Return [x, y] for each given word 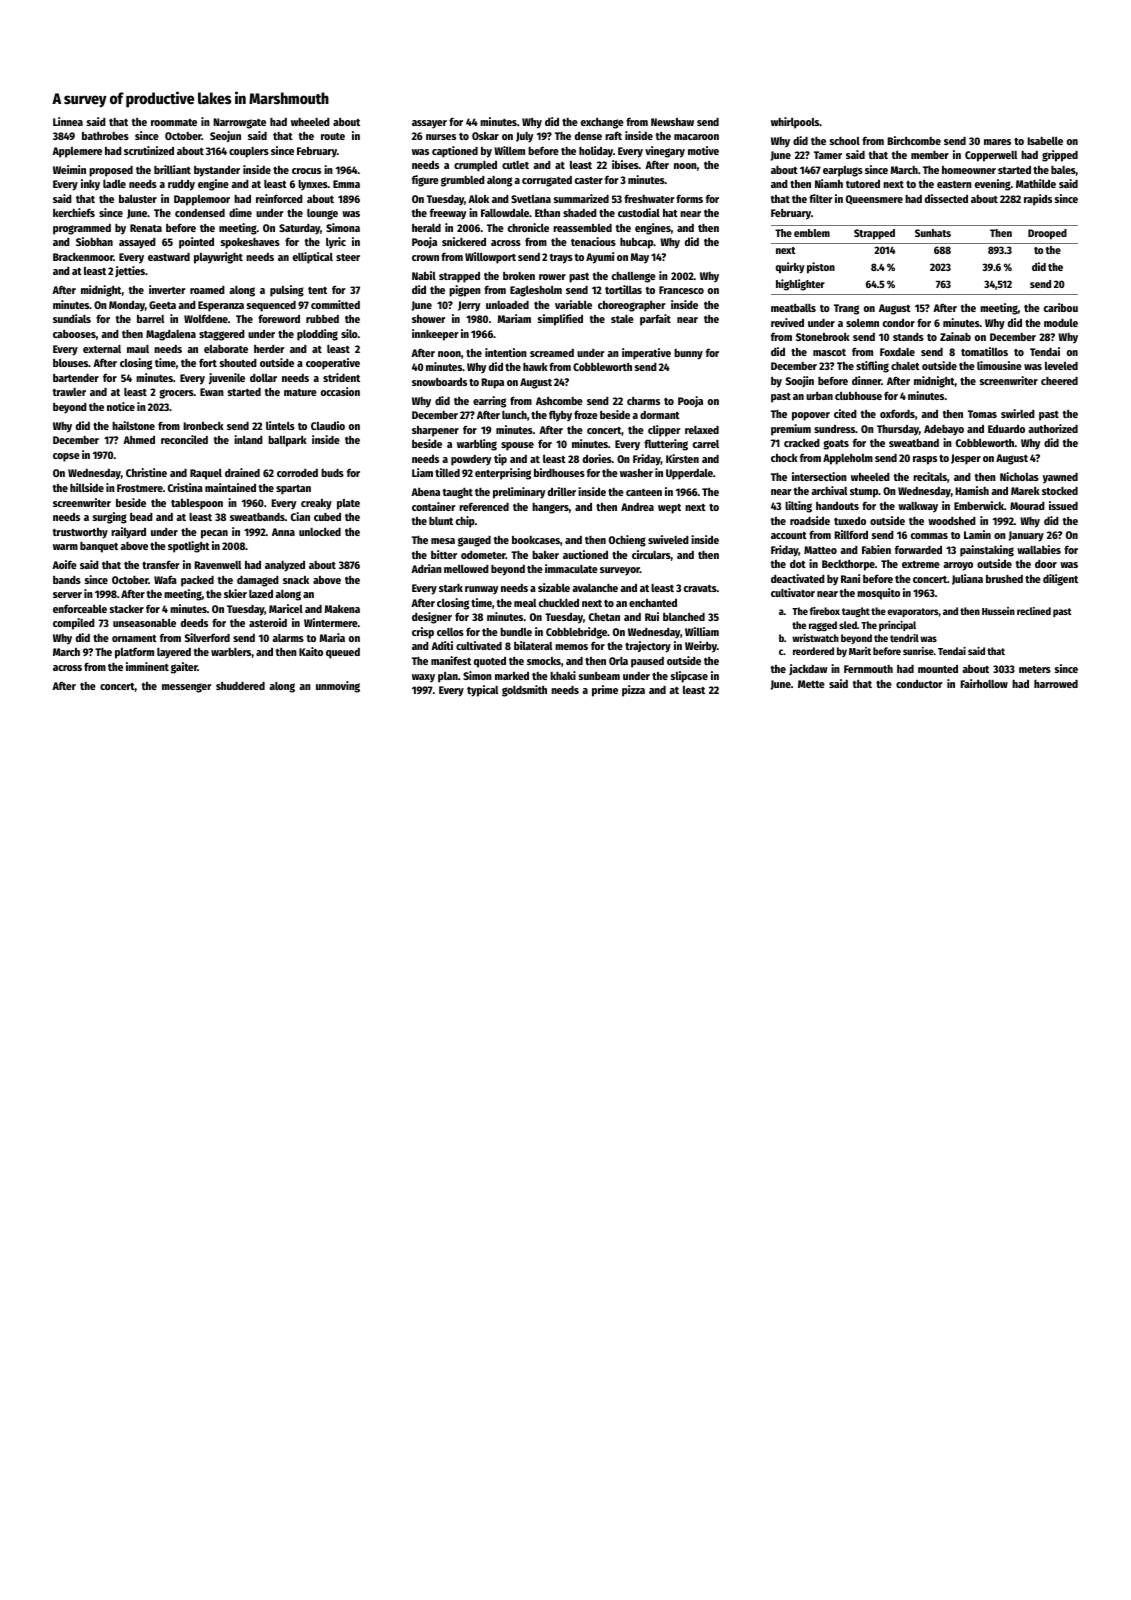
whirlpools [795, 123]
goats [836, 445]
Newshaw [672, 122]
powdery [471, 460]
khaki [563, 675]
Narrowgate [239, 123]
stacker [127, 609]
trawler [69, 392]
